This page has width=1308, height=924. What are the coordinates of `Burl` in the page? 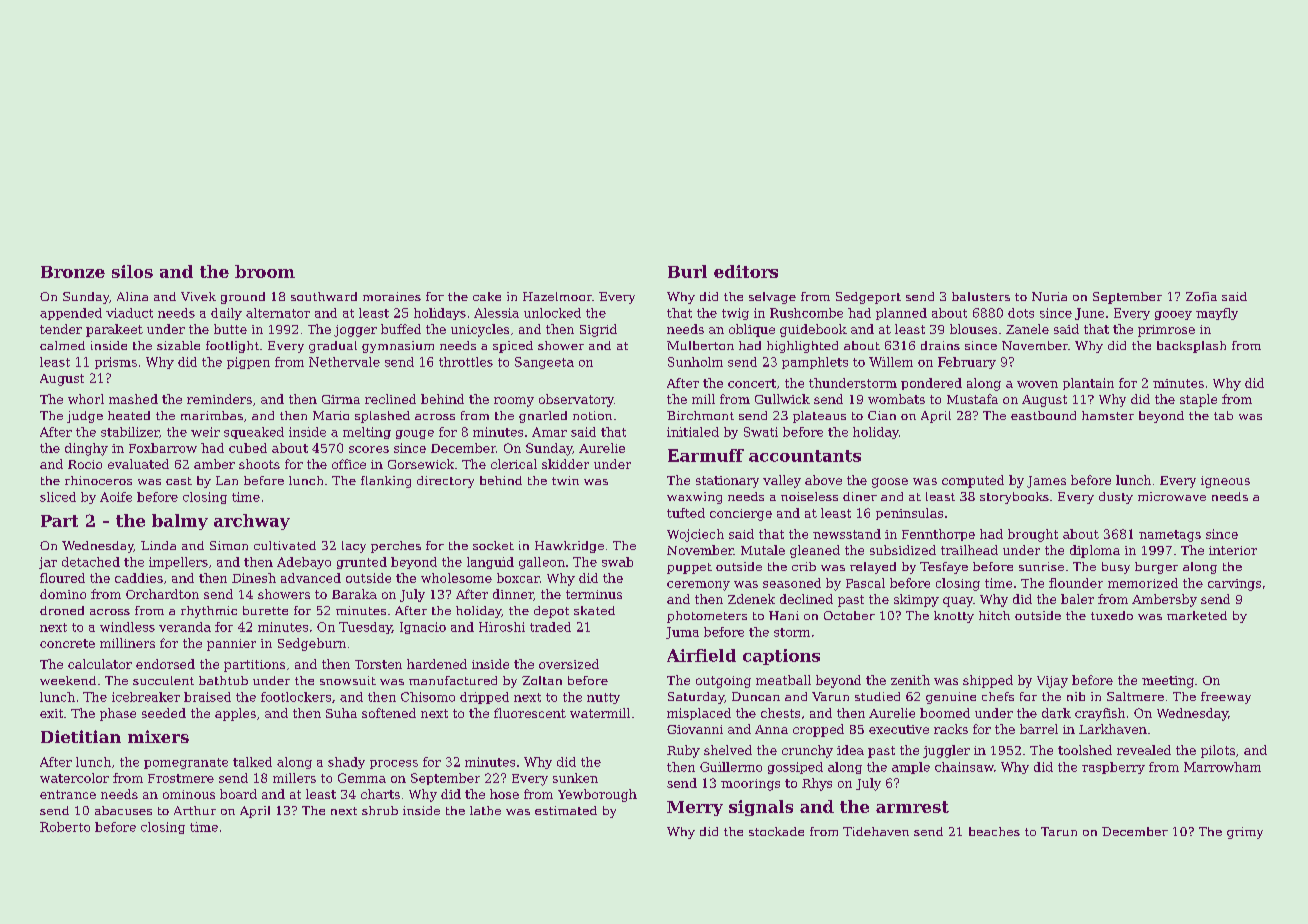 It's located at (687, 271).
